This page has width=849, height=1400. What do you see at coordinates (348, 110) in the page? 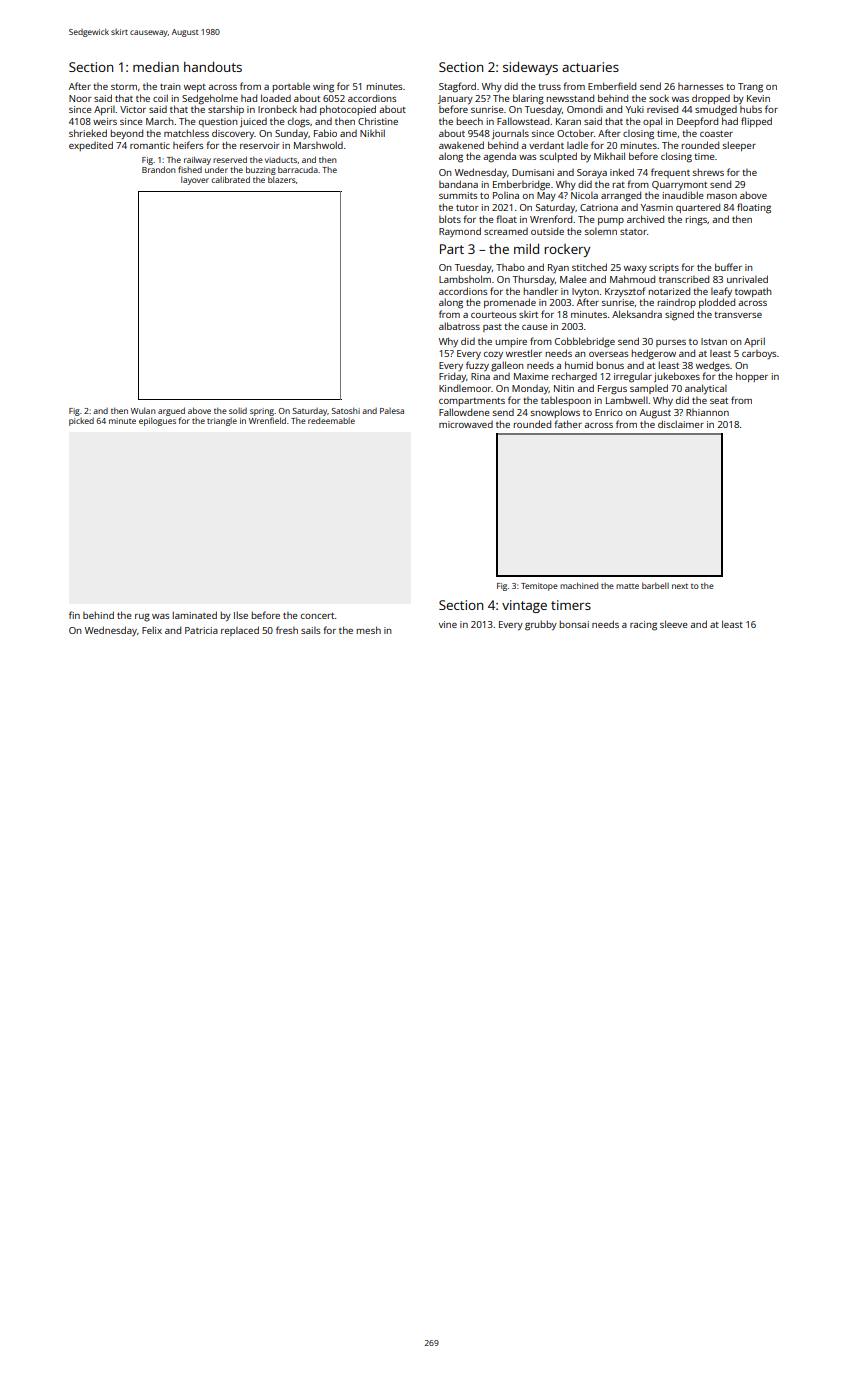
I see `photocopied` at bounding box center [348, 110].
